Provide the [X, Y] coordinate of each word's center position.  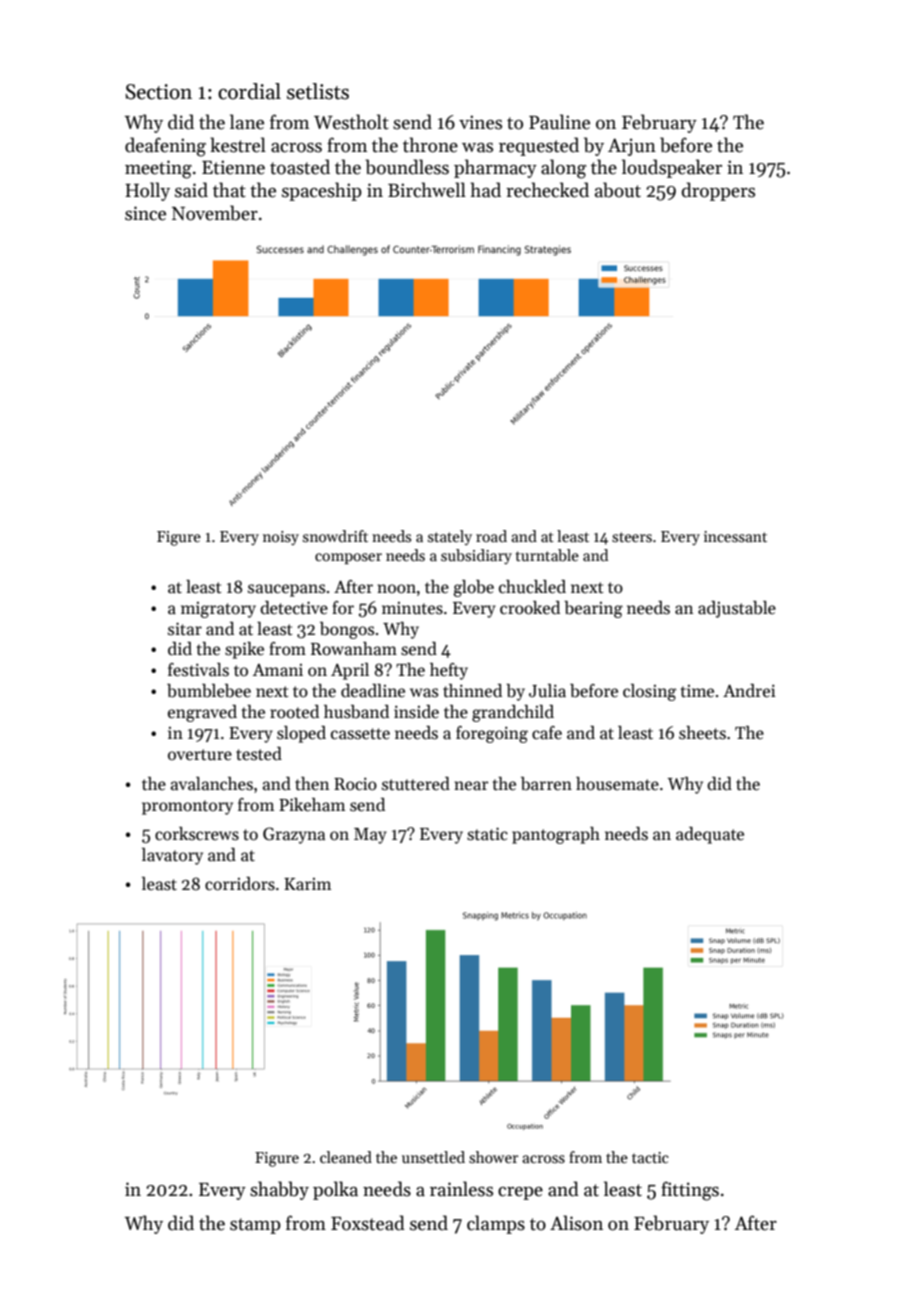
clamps [496, 1224]
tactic [650, 1157]
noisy [281, 538]
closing [649, 692]
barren [546, 784]
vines [480, 122]
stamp [255, 1226]
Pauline [559, 122]
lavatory [172, 856]
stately [450, 537]
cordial [249, 91]
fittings [690, 1191]
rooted [294, 712]
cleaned [346, 1157]
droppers [718, 191]
